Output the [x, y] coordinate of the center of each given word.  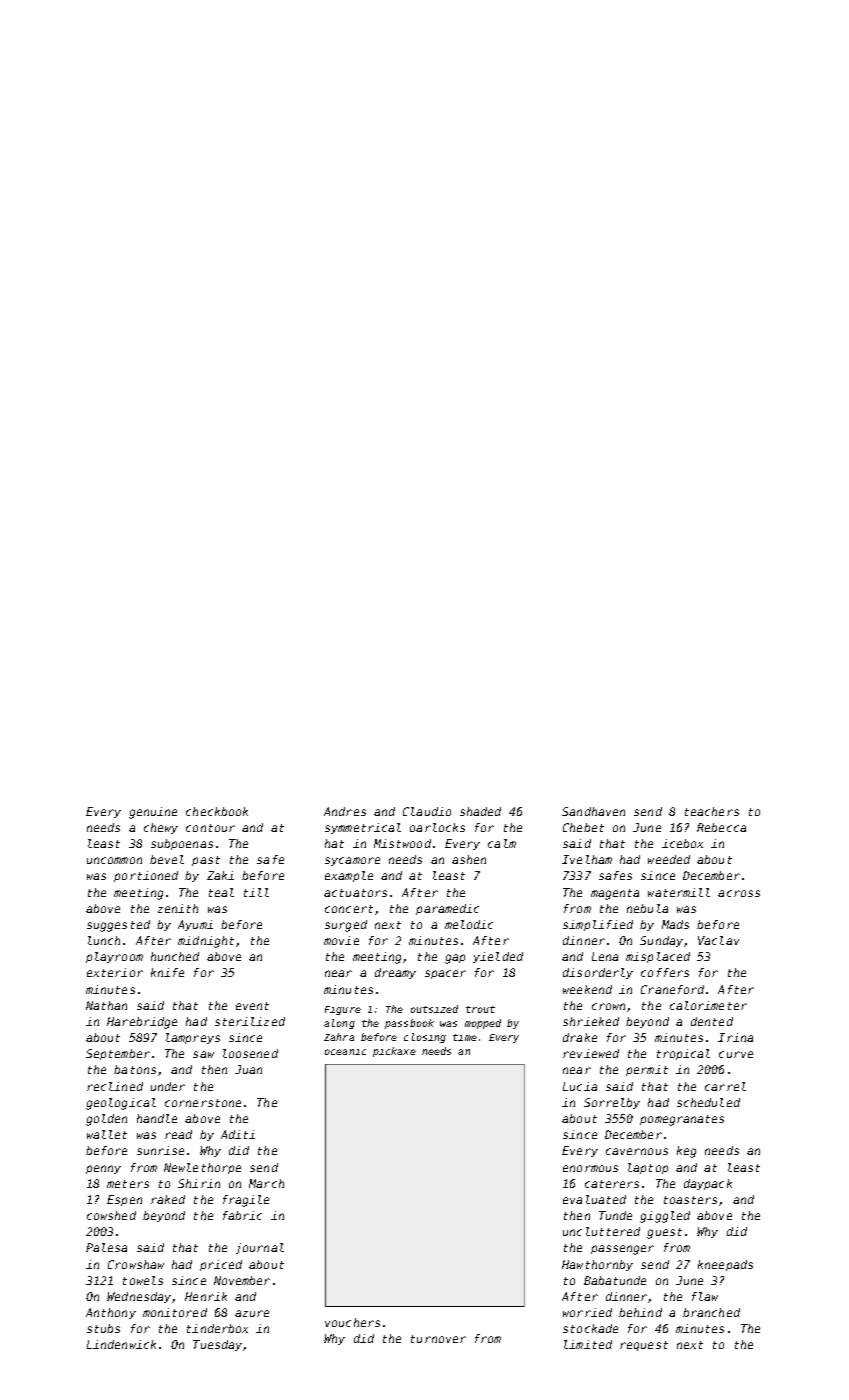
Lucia [580, 1086]
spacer [445, 974]
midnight [206, 942]
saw [203, 1054]
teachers [712, 811]
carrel [725, 1086]
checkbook [217, 811]
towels [143, 1280]
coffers [665, 972]
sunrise [160, 1150]
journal [260, 1248]
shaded [480, 811]
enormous [590, 1168]
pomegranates [682, 1120]
